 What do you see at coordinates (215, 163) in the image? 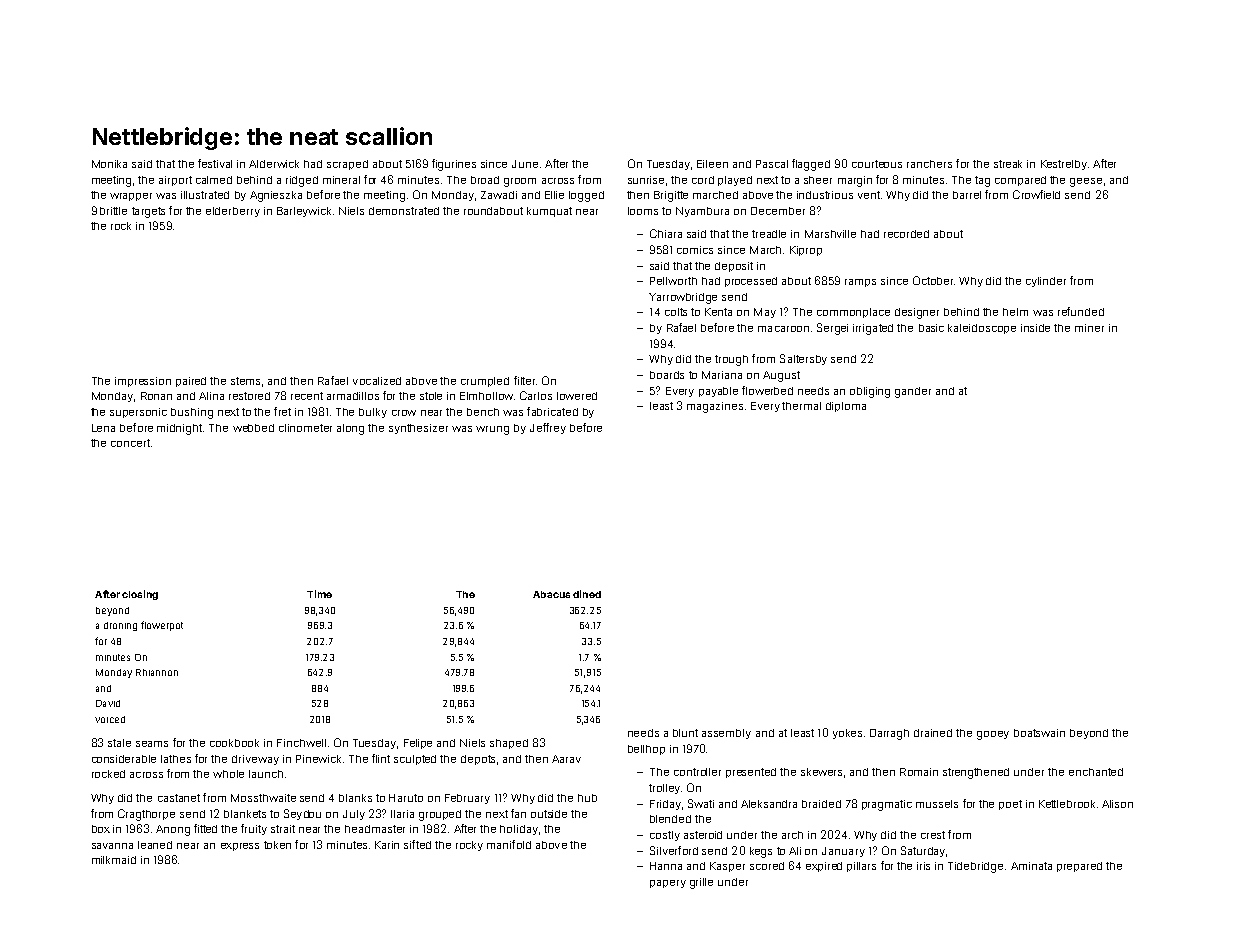
I see `festival` at bounding box center [215, 163].
